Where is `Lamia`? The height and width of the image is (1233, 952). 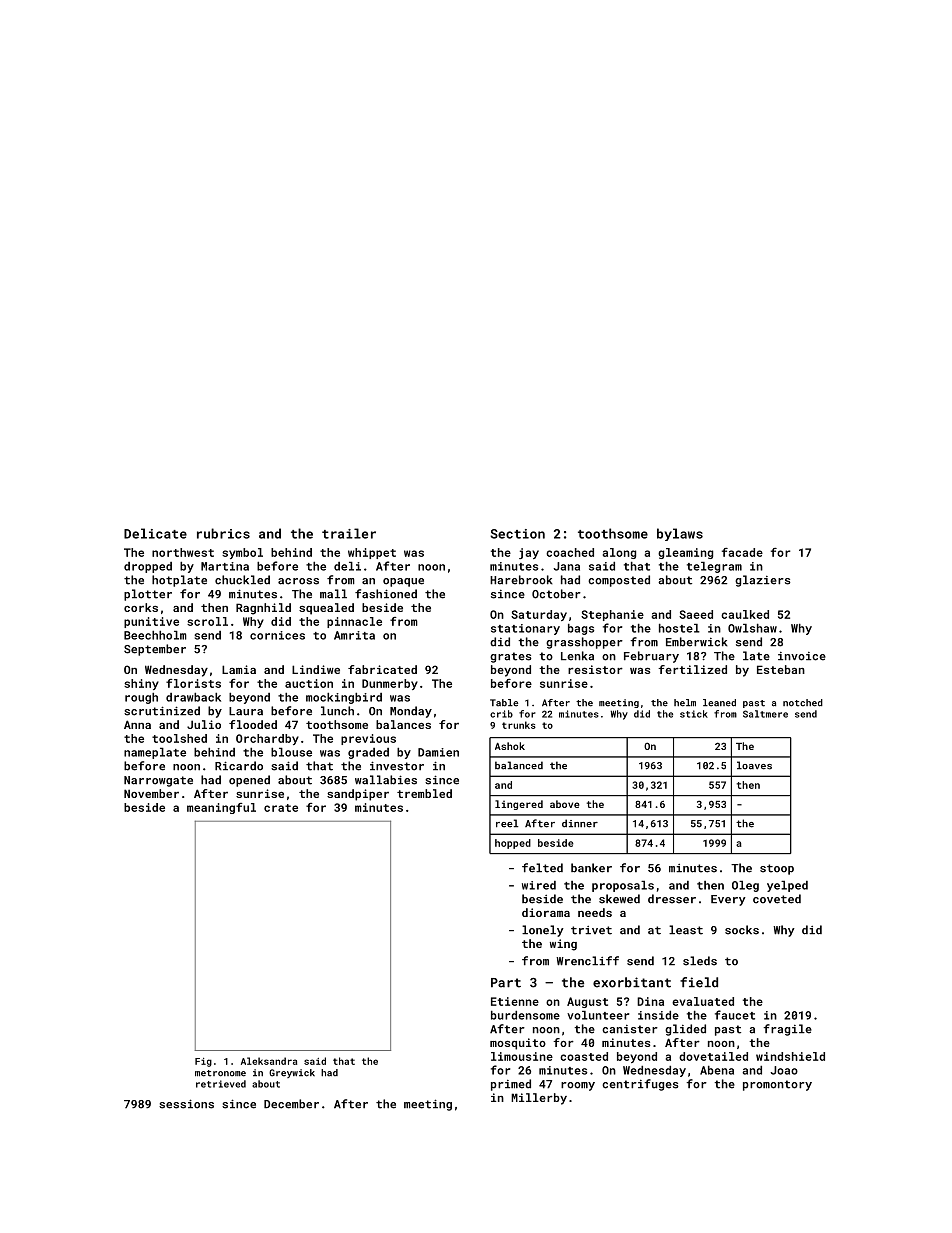 Lamia is located at coordinates (239, 669).
